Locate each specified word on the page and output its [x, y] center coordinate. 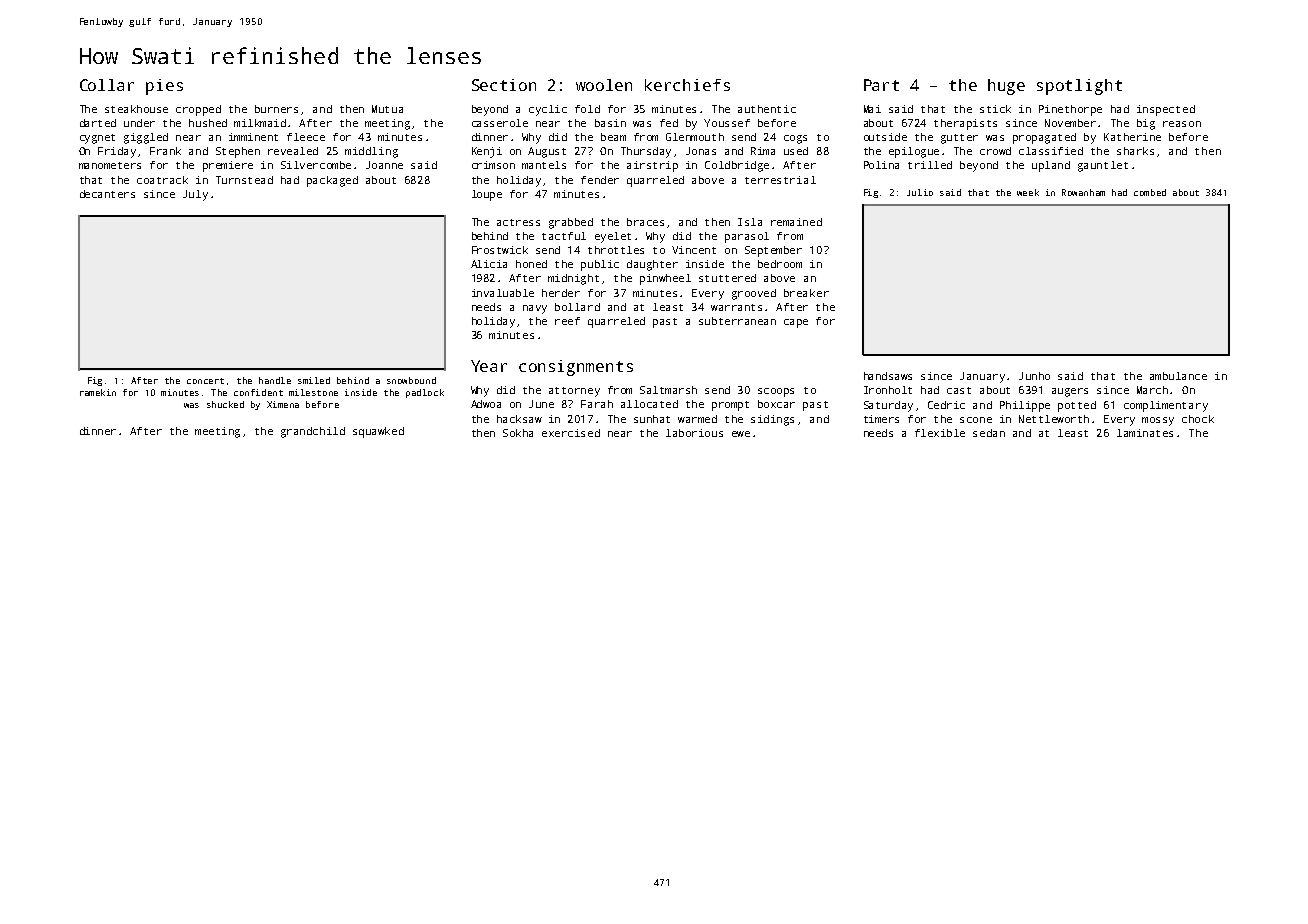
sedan [989, 433]
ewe [741, 434]
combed [1150, 192]
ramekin [98, 392]
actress [518, 222]
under [139, 123]
